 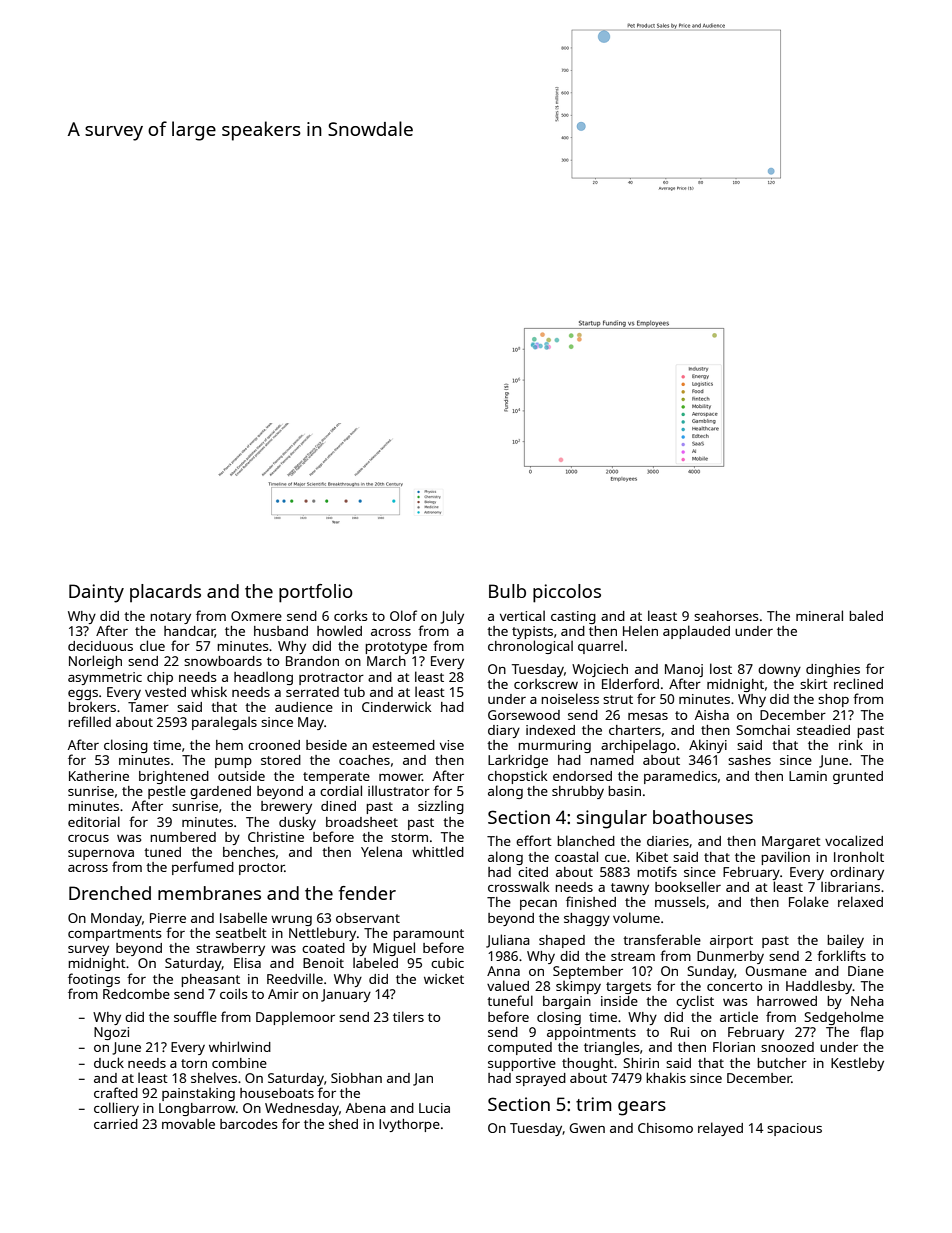 I want to click on Gwen, so click(x=587, y=1128).
